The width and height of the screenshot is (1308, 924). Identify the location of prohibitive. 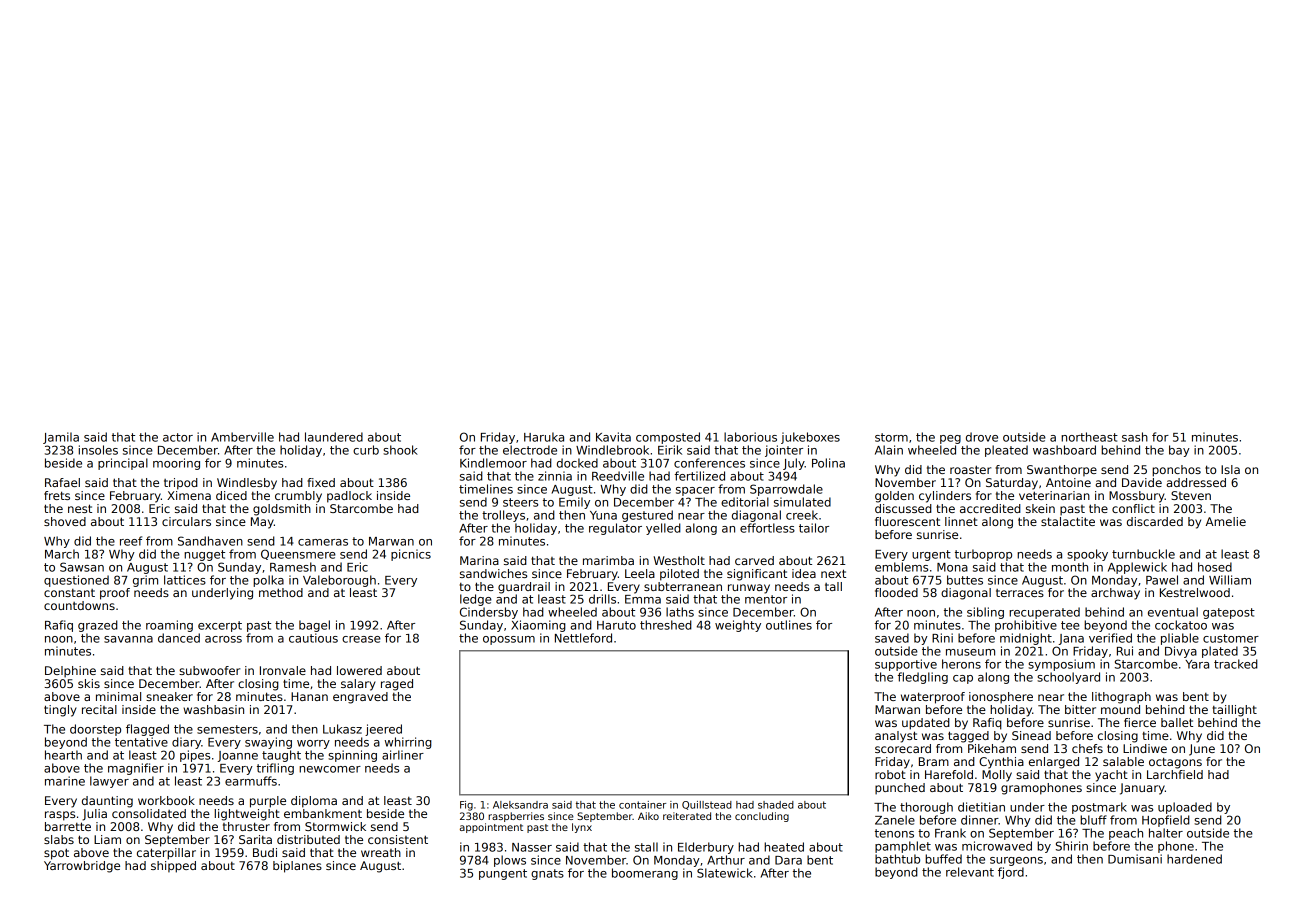
(1026, 626).
